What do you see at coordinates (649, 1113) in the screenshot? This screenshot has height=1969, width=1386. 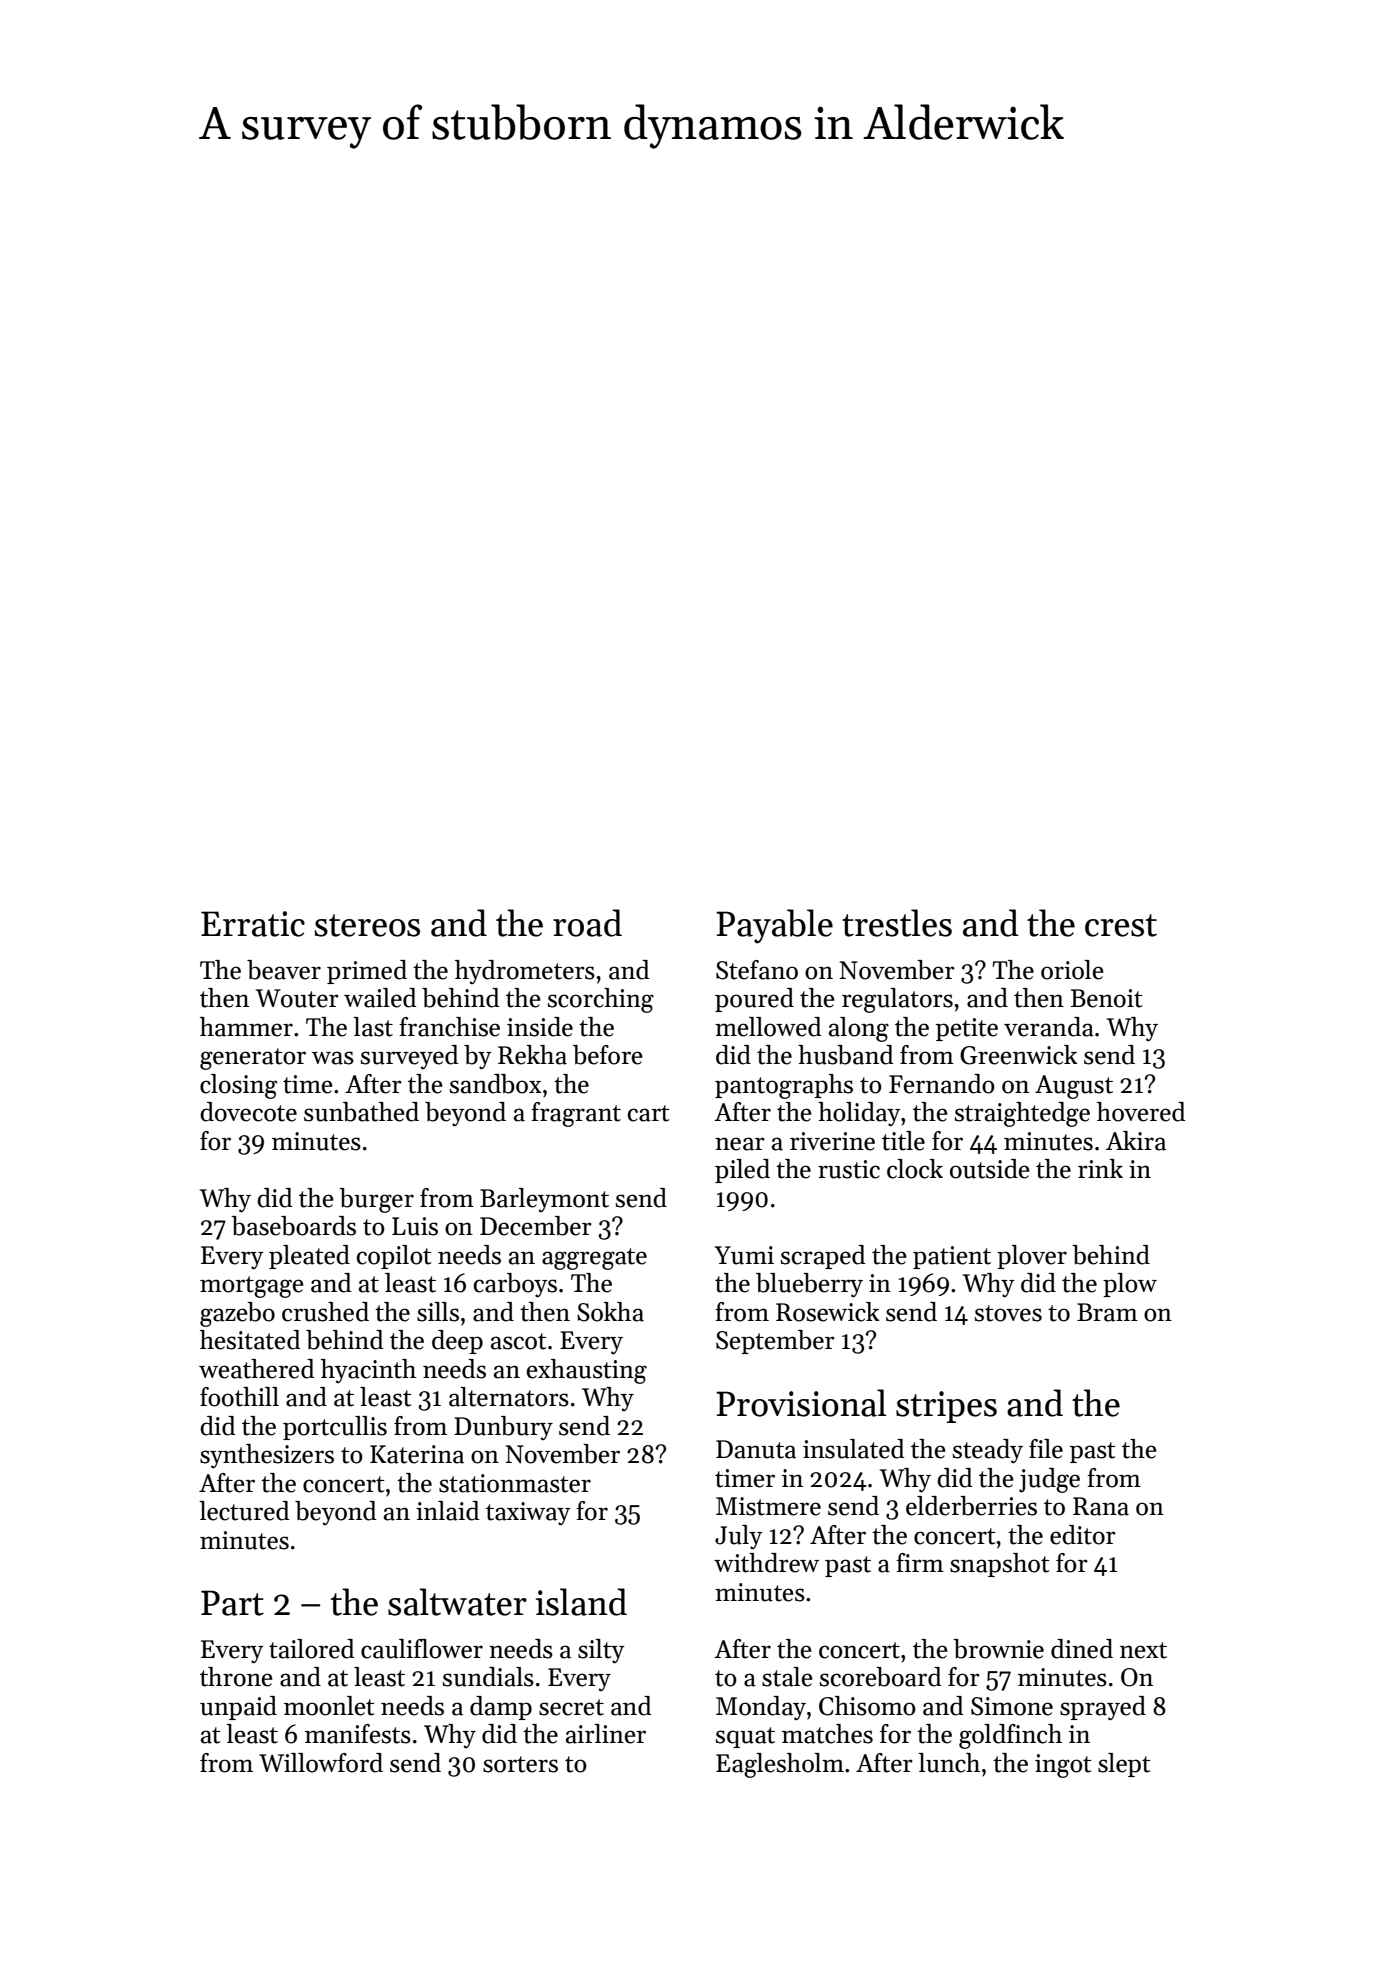 I see `cart` at bounding box center [649, 1113].
